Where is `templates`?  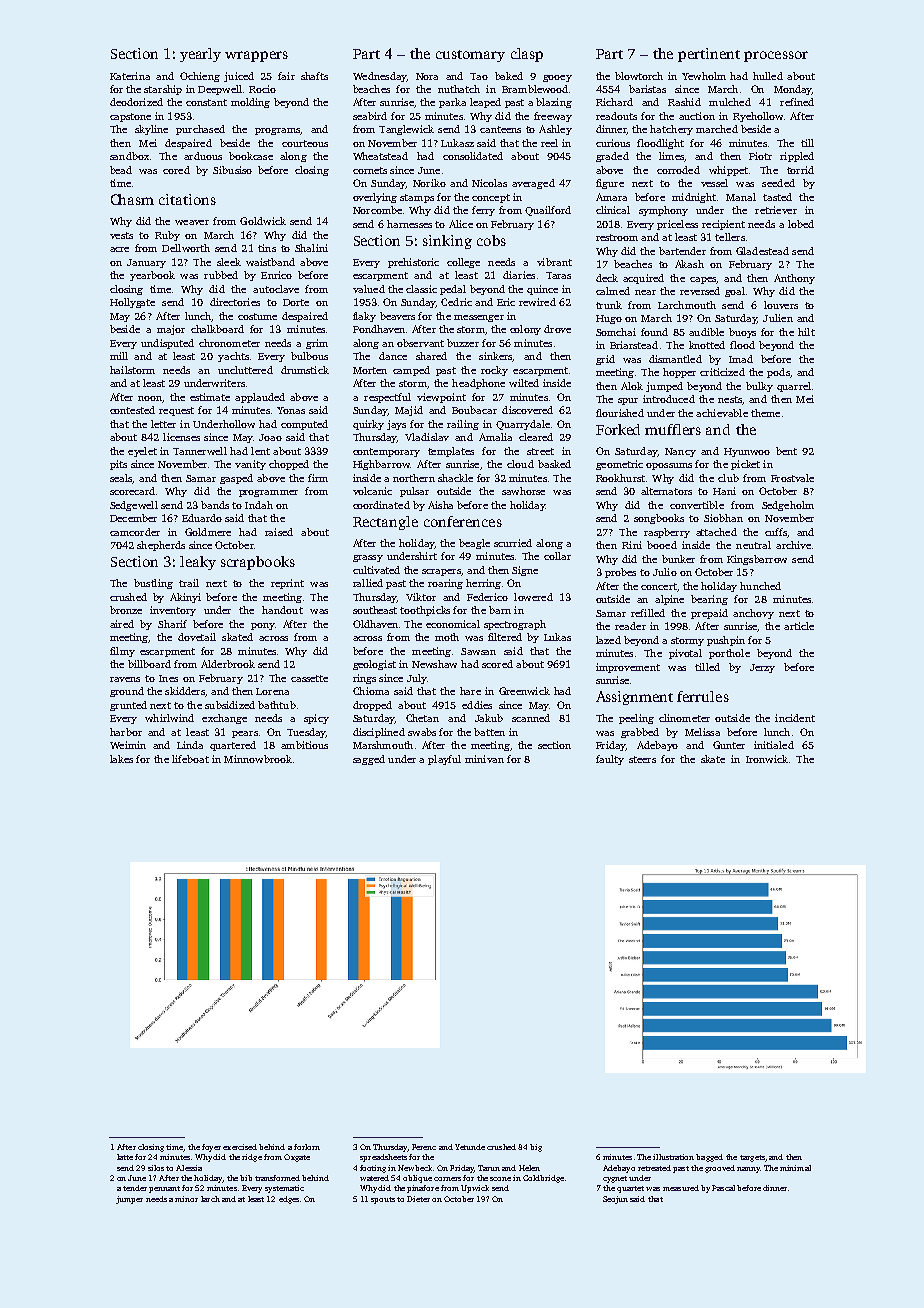 templates is located at coordinates (451, 452).
